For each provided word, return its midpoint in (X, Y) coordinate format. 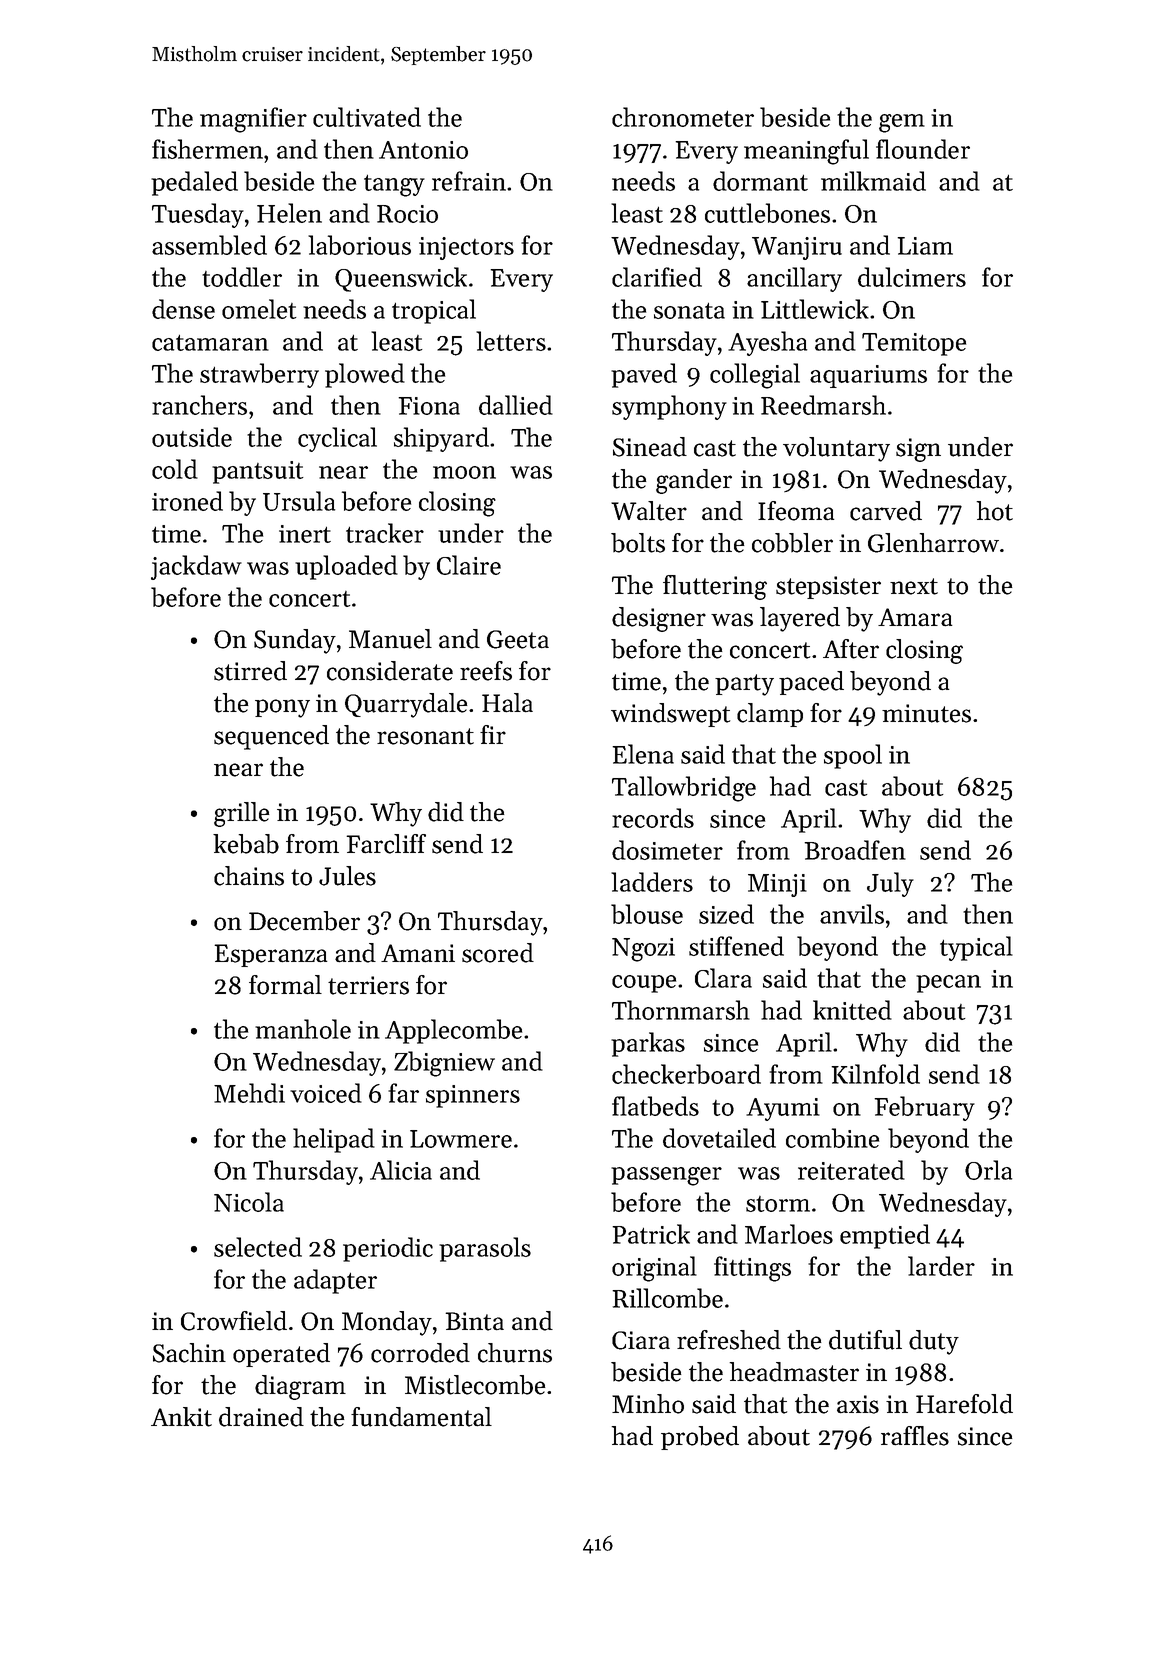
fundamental (421, 1417)
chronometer (683, 117)
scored (498, 953)
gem (902, 123)
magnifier (253, 120)
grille (242, 814)
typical (976, 948)
